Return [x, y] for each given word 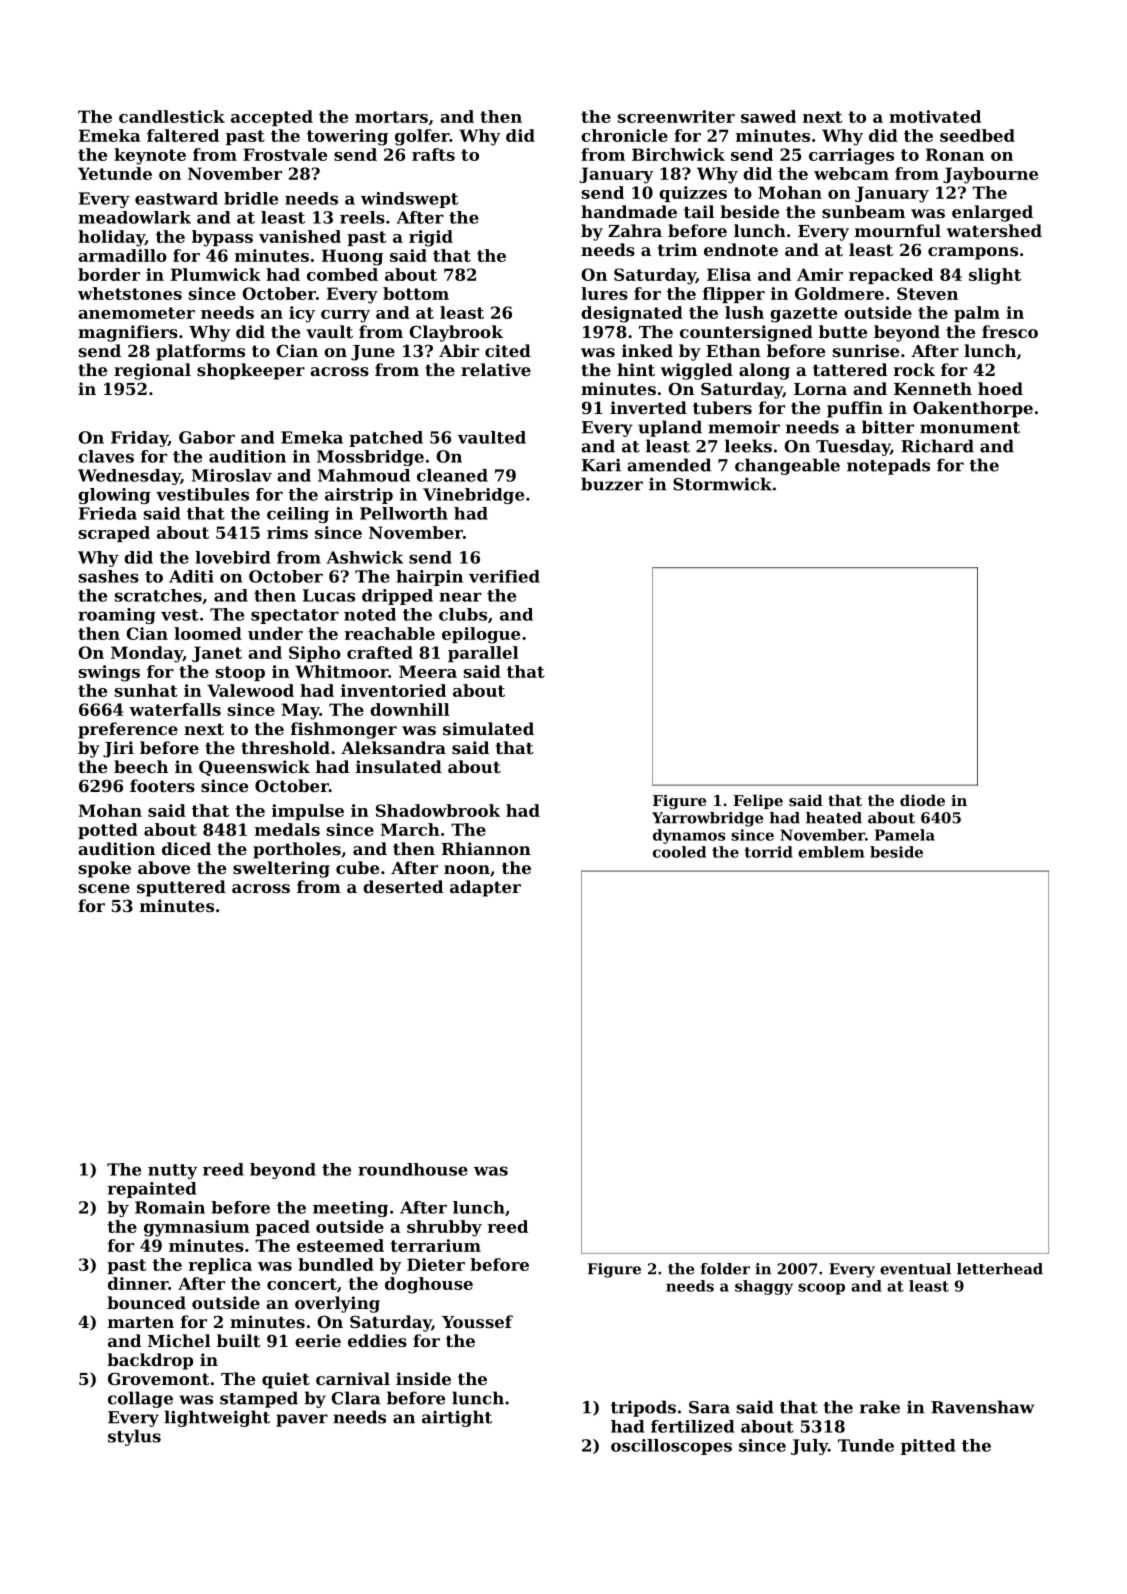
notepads [888, 466]
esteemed [340, 1245]
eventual [915, 1269]
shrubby [444, 1228]
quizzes [693, 194]
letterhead [1000, 1269]
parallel [483, 654]
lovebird [232, 557]
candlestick [172, 116]
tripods [643, 1408]
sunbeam [863, 211]
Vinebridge [473, 496]
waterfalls [175, 709]
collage [140, 1399]
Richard [937, 446]
